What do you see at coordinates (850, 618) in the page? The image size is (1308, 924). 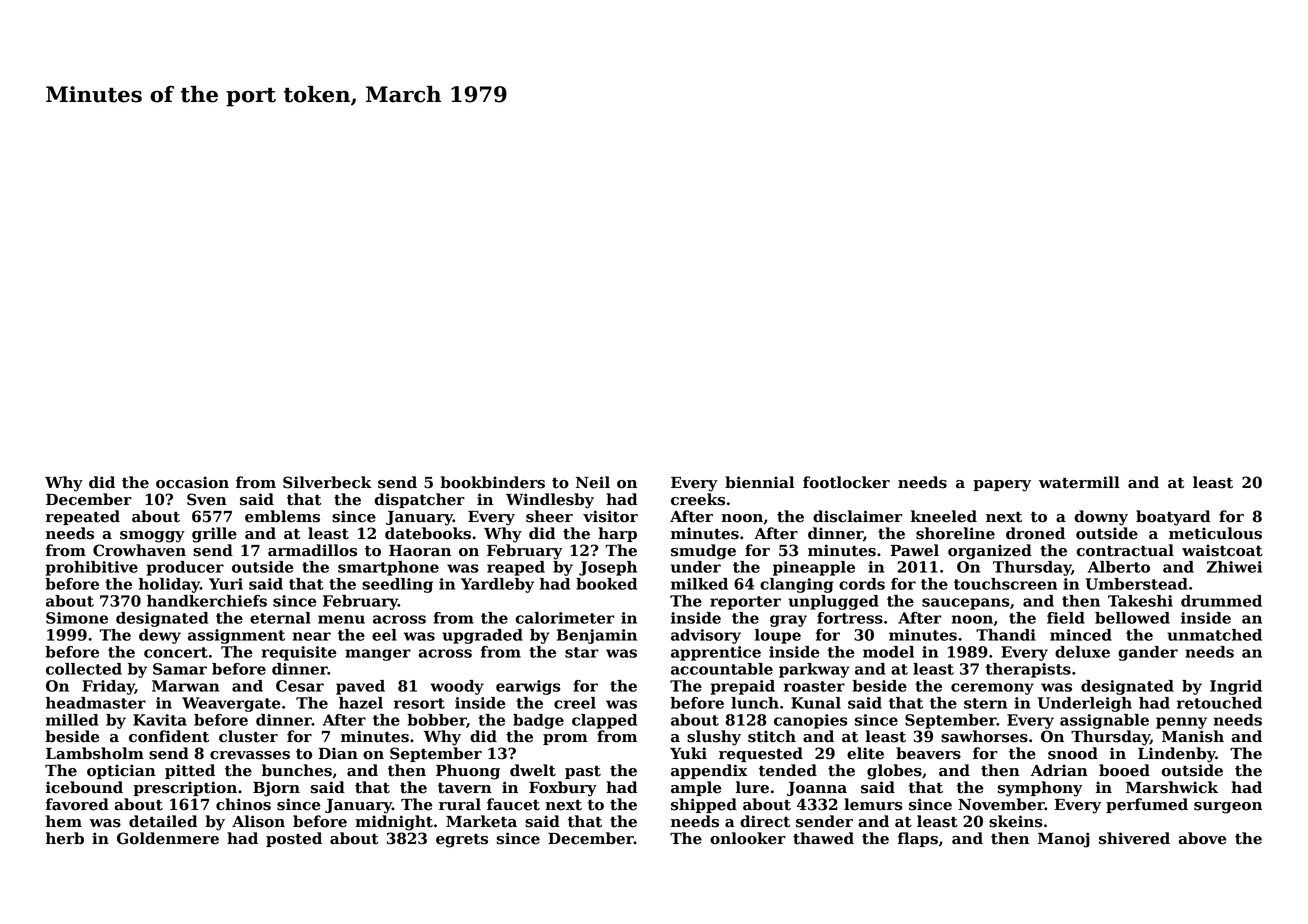 I see `fortress` at bounding box center [850, 618].
